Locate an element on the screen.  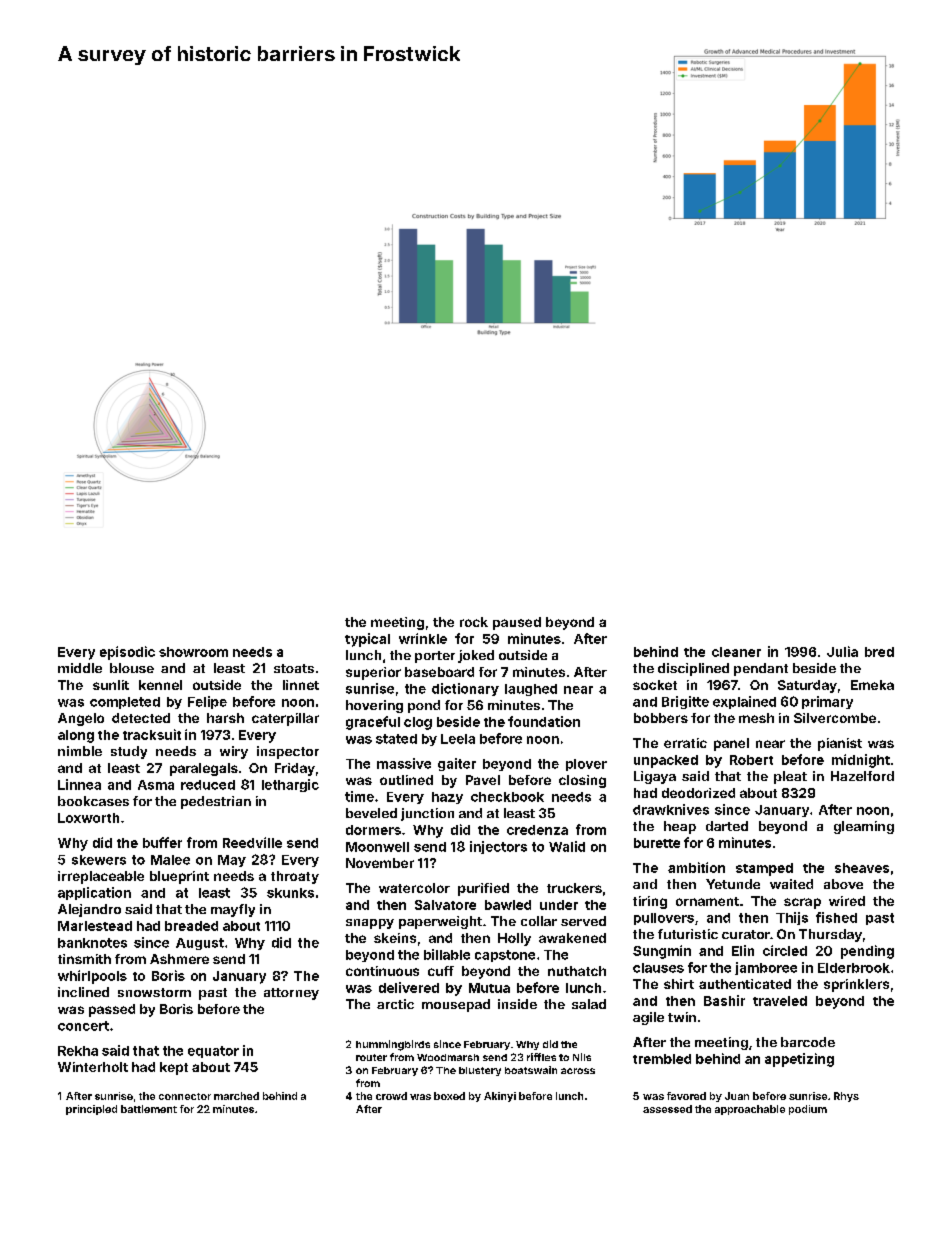
laughed is located at coordinates (531, 690).
